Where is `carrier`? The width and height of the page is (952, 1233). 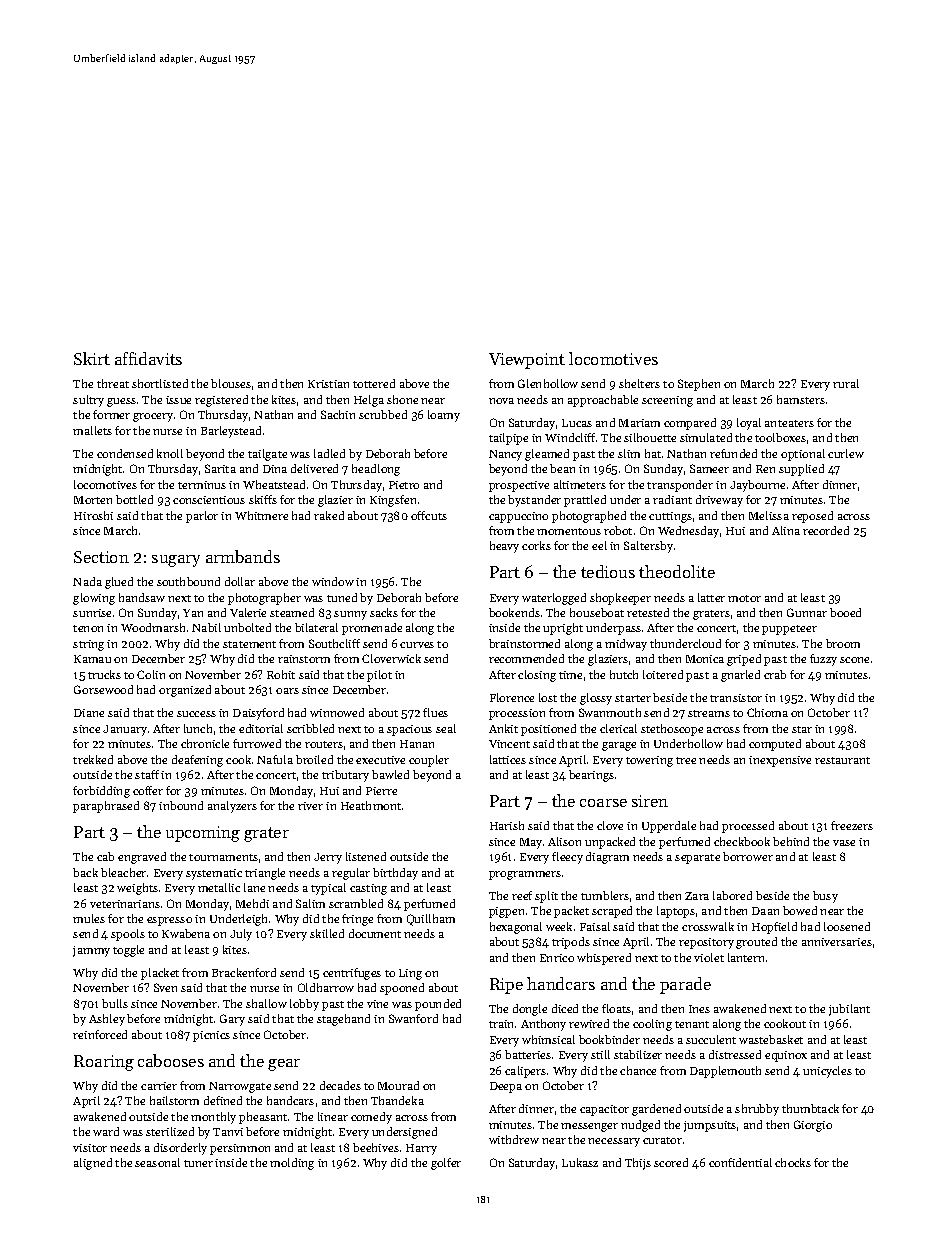
carrier is located at coordinates (159, 1086).
